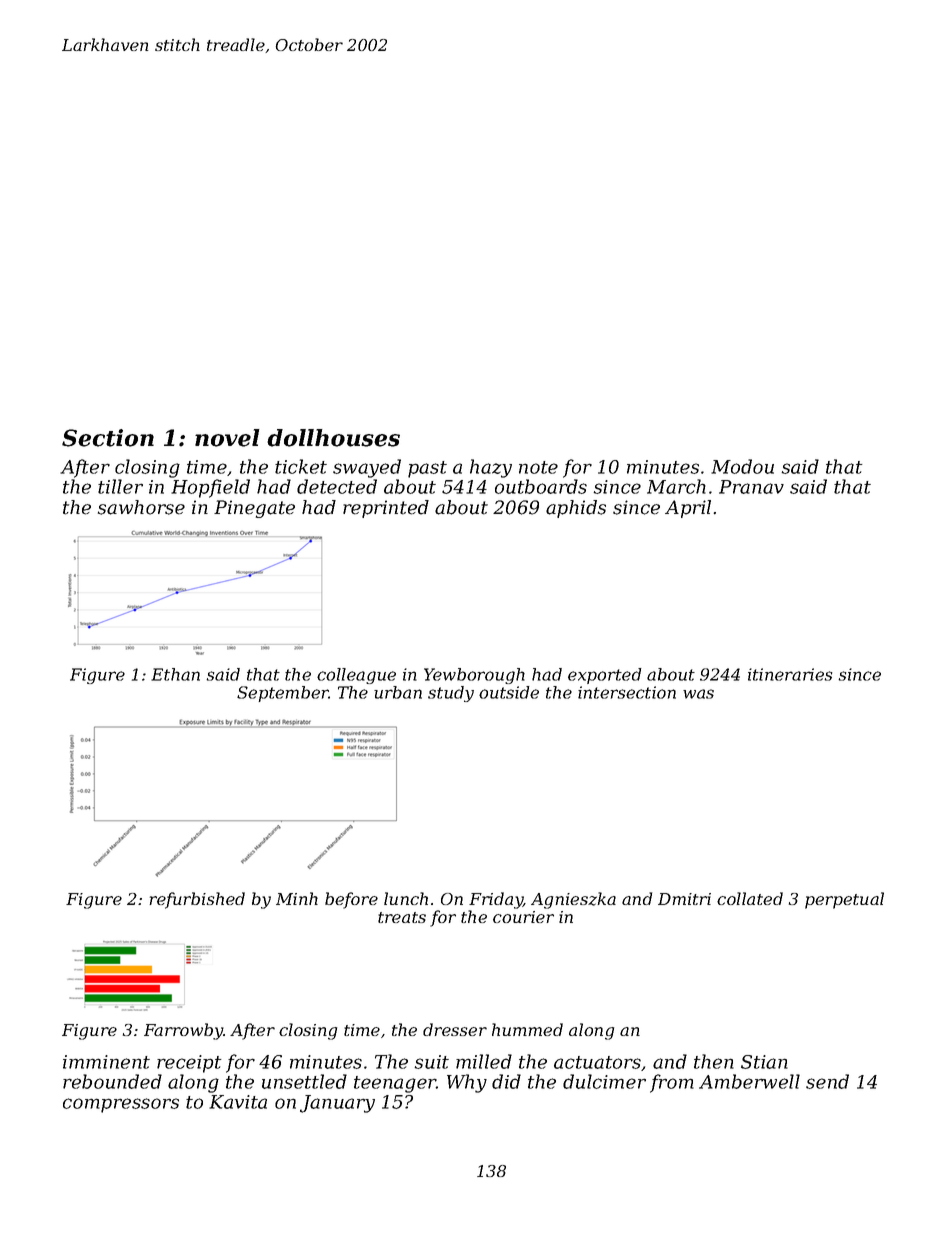 This document has width=952, height=1233. Describe the element at coordinates (304, 1081) in the document. I see `unsettled` at that location.
